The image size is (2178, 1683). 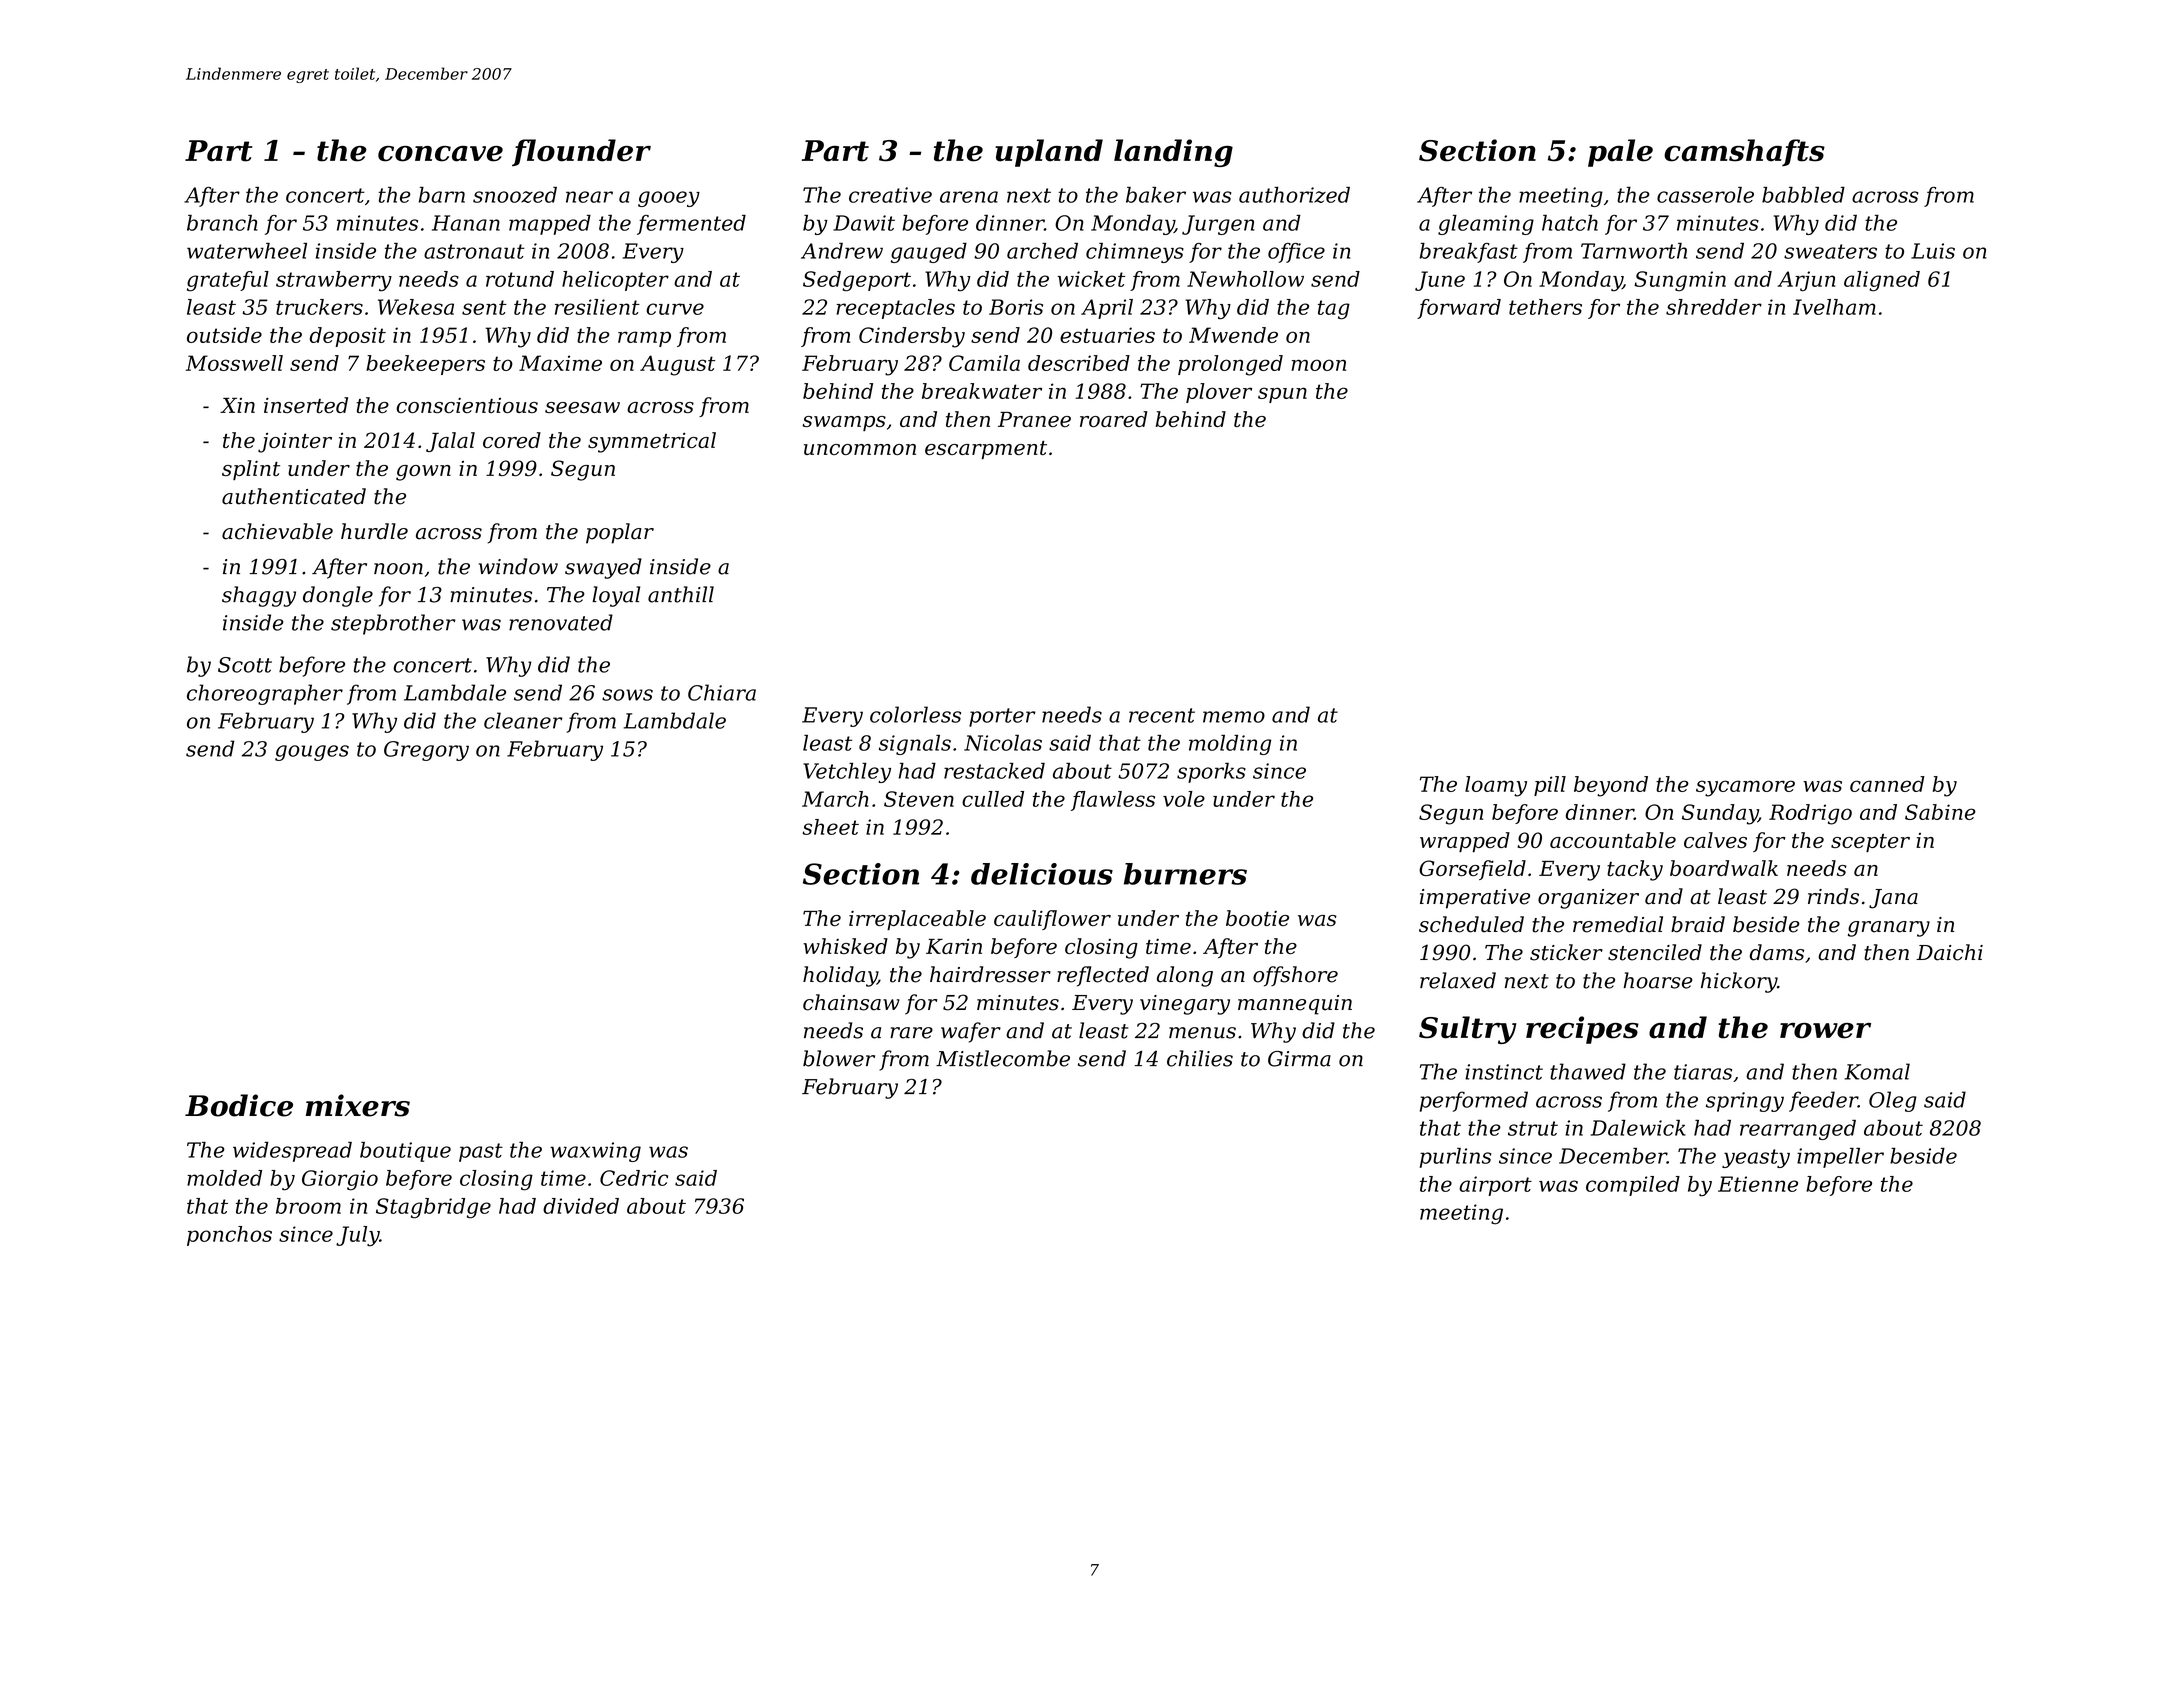 I want to click on porter, so click(x=1002, y=717).
